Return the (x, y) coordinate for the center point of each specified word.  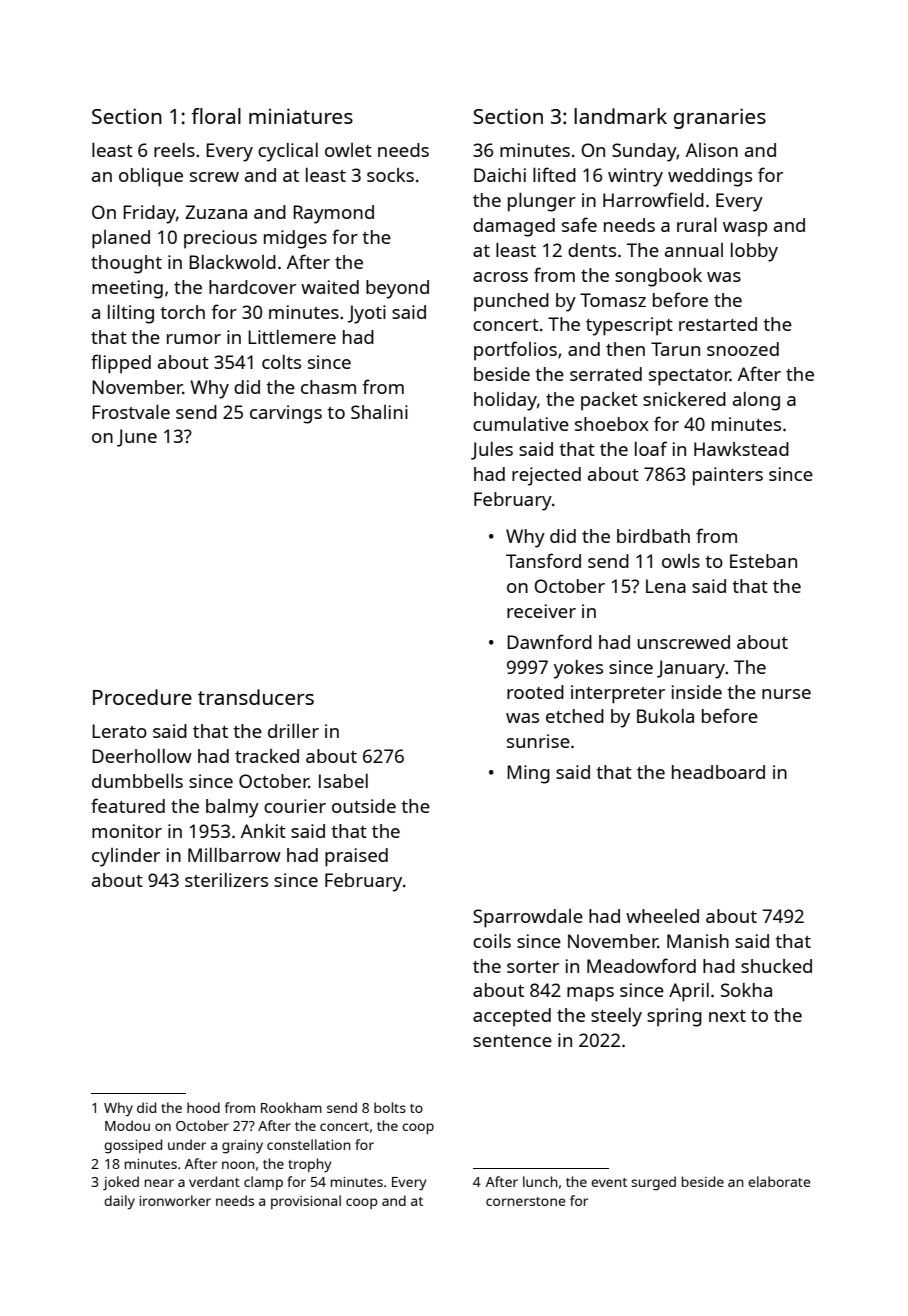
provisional (306, 1202)
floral (216, 116)
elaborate (779, 1181)
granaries (719, 118)
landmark (620, 116)
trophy (309, 1165)
